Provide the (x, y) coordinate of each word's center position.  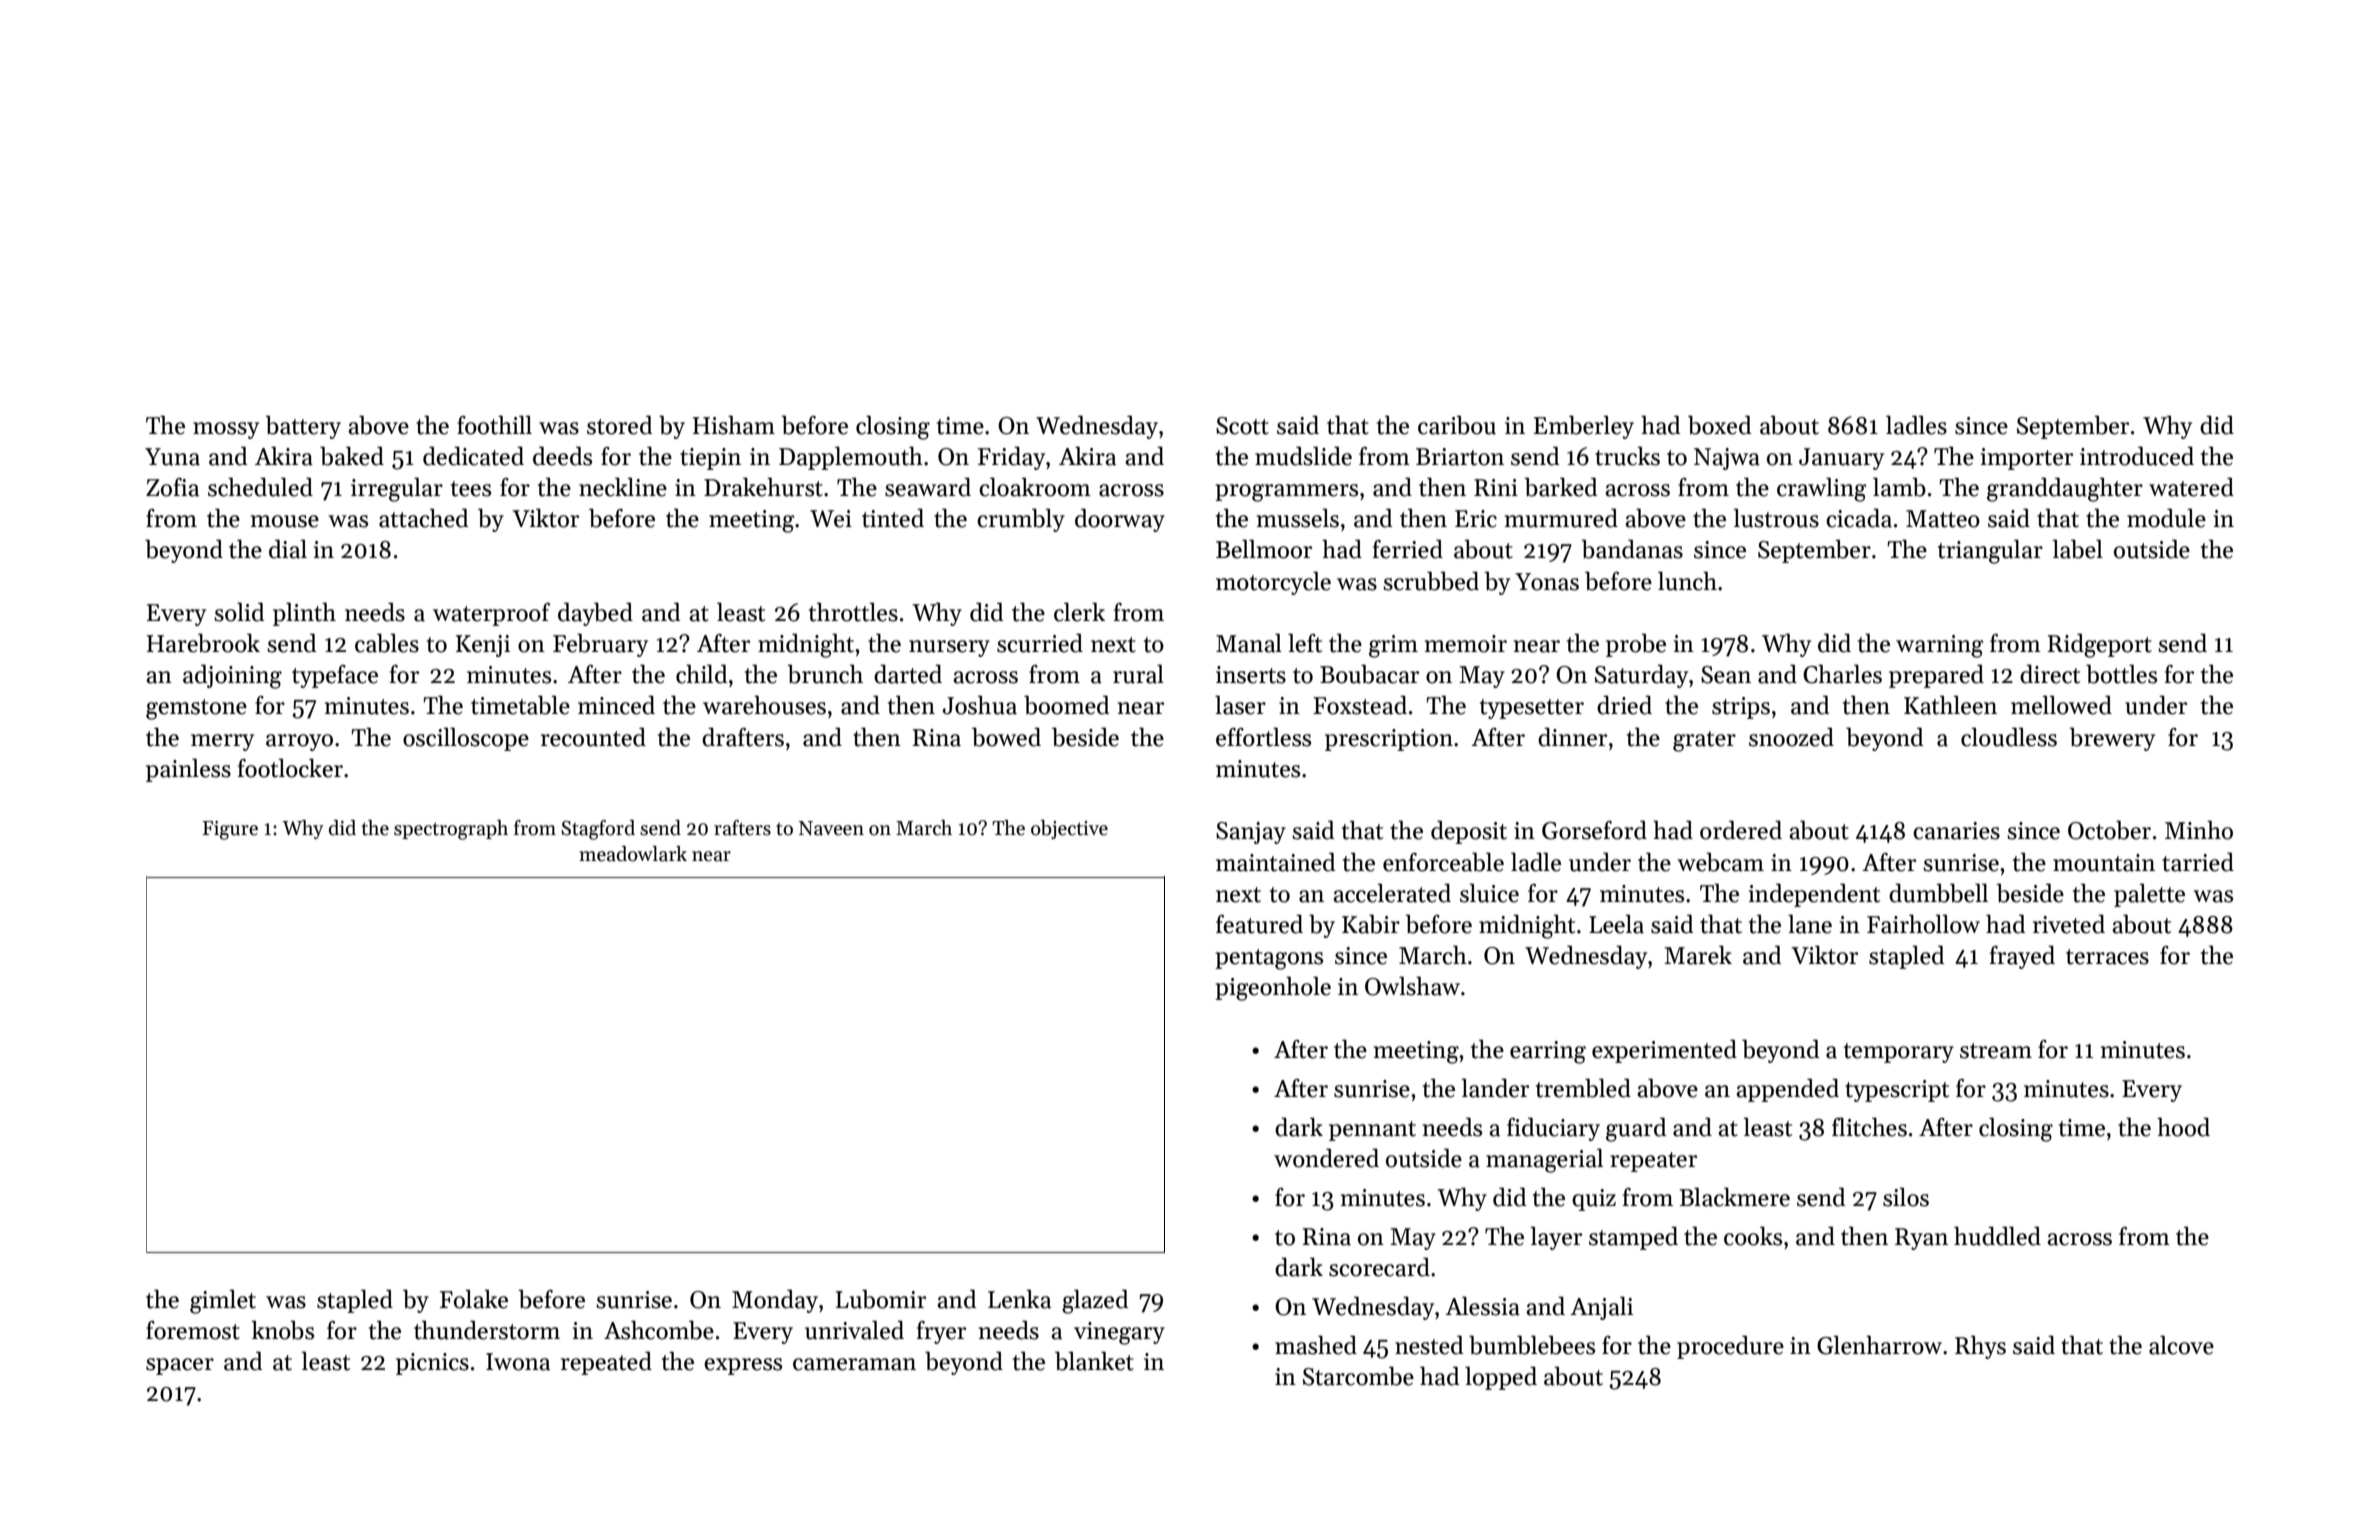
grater (1704, 741)
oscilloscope (466, 739)
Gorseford (1594, 830)
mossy (226, 430)
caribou (1457, 425)
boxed (1720, 425)
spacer (180, 1366)
